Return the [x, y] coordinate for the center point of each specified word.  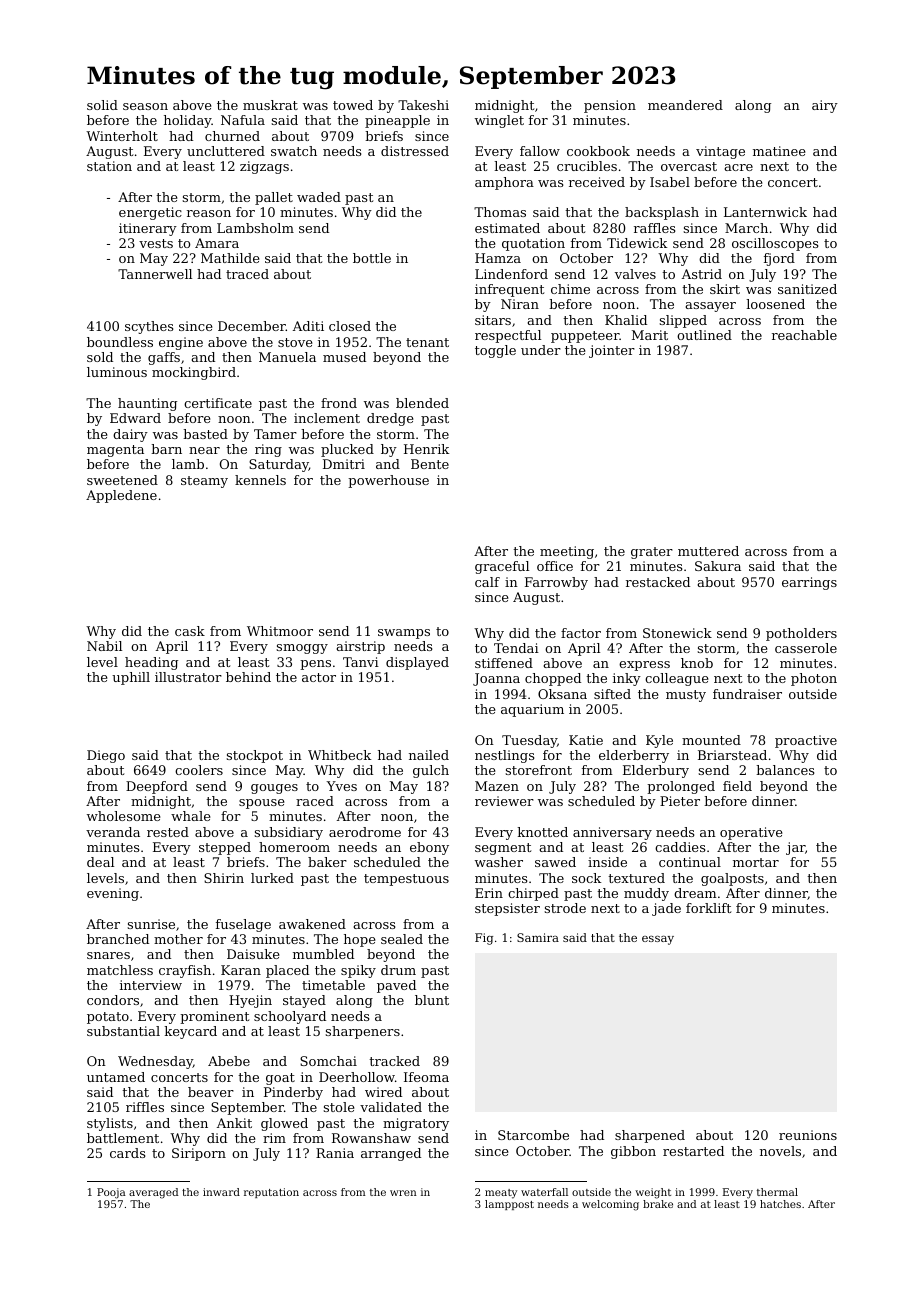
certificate [218, 403]
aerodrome [365, 832]
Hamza [498, 258]
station [109, 166]
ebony [429, 848]
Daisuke [253, 954]
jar [795, 848]
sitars [493, 320]
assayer [710, 307]
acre [738, 167]
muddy [646, 894]
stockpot [255, 756]
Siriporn [199, 1154]
